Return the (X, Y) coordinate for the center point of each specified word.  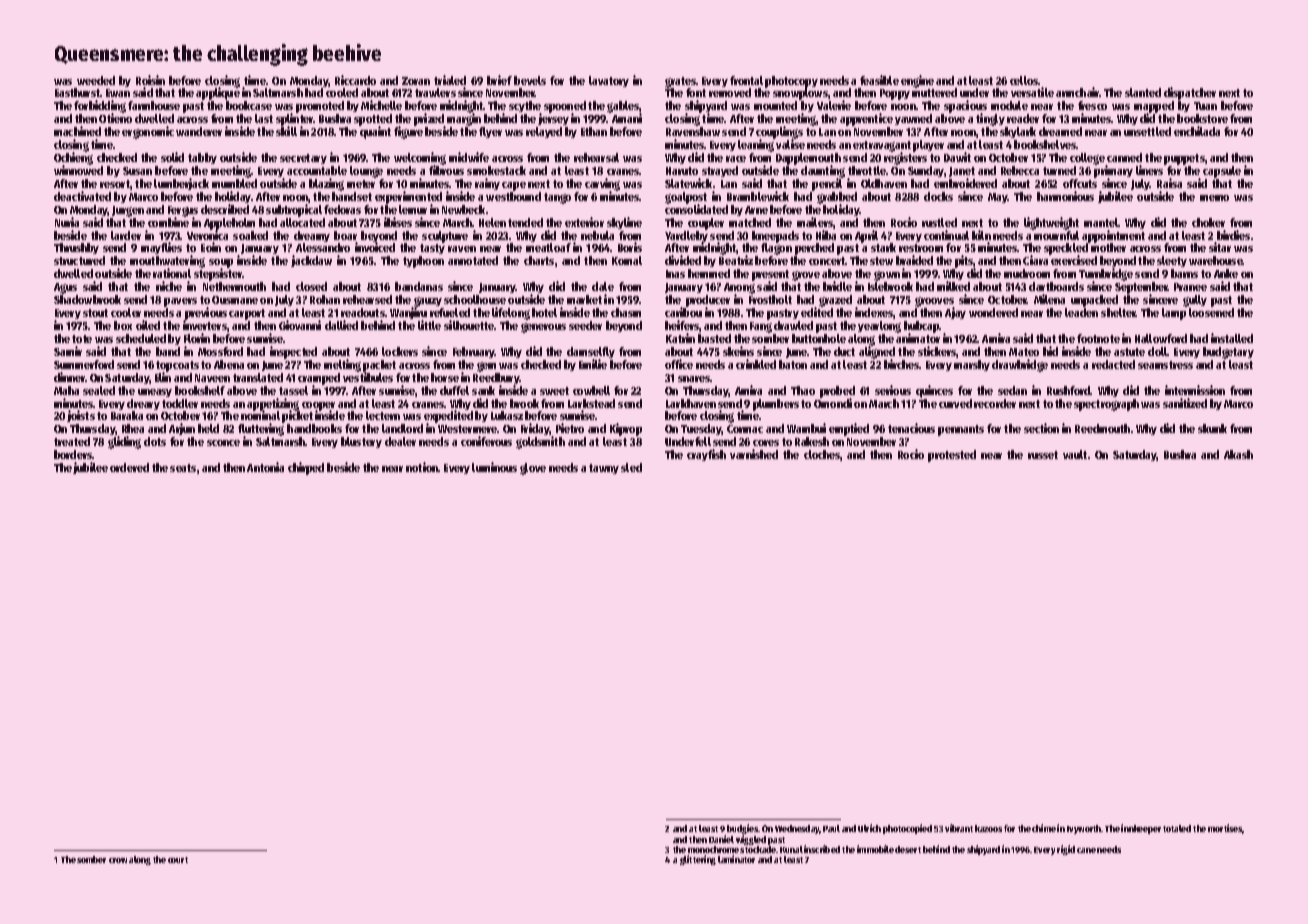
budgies (743, 829)
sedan (1012, 390)
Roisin (150, 80)
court (178, 860)
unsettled (1147, 131)
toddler (180, 403)
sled (631, 467)
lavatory (609, 81)
